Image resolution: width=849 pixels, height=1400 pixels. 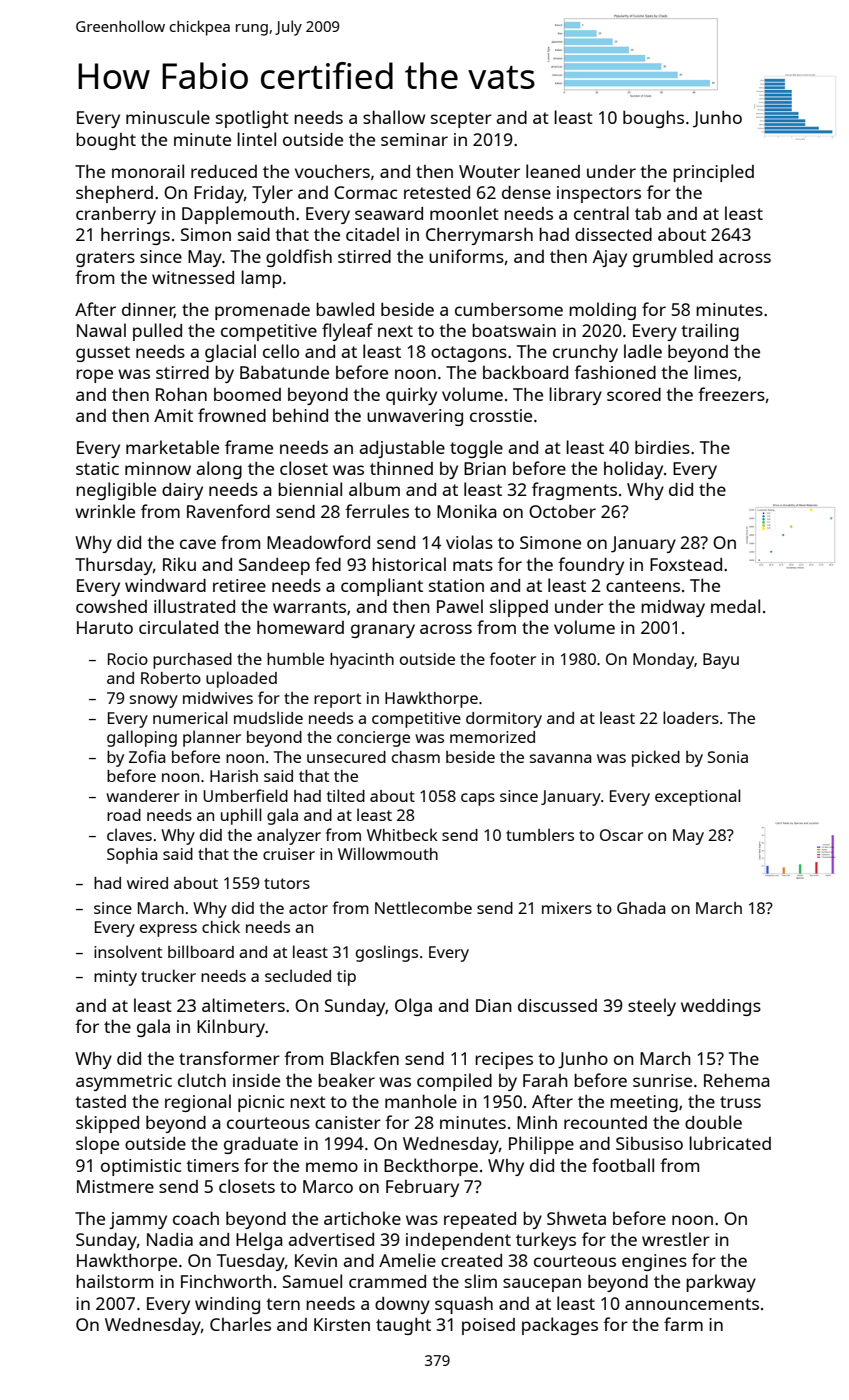 I want to click on Kilnbury, so click(x=231, y=1028).
